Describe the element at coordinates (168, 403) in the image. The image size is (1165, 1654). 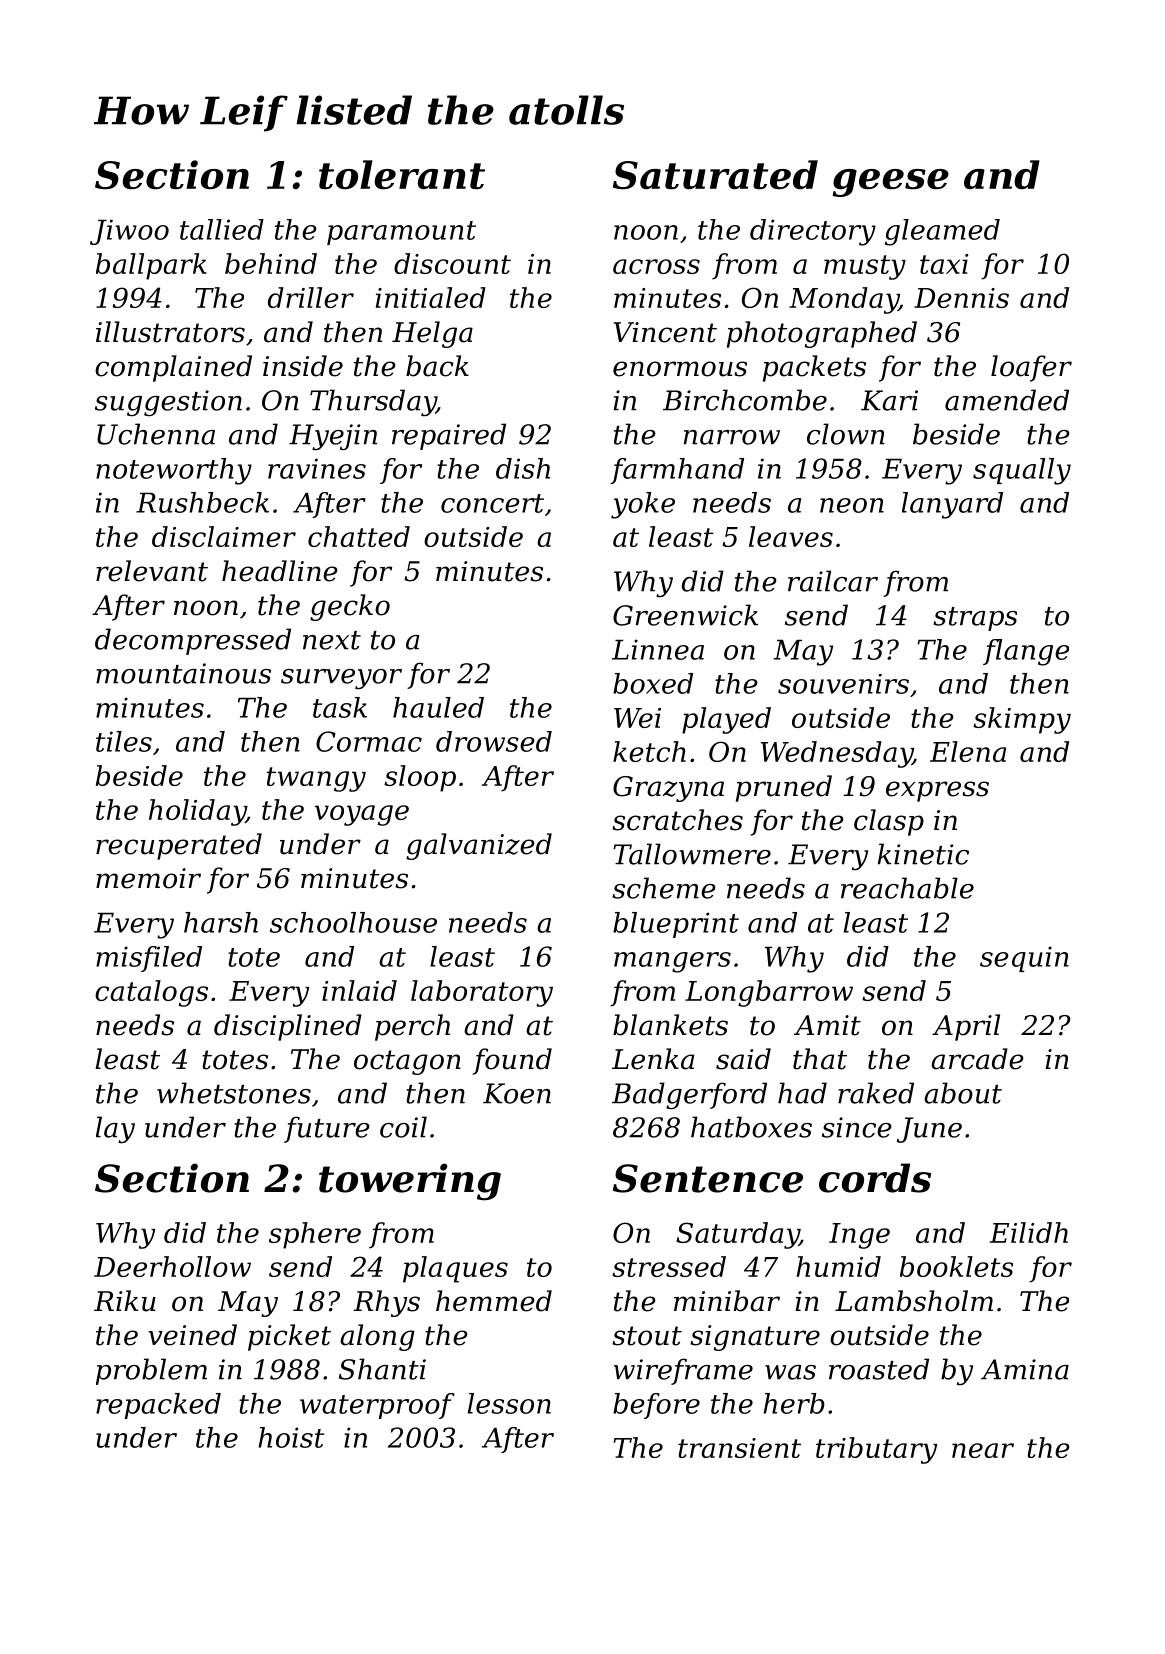
I see `suggestion` at that location.
